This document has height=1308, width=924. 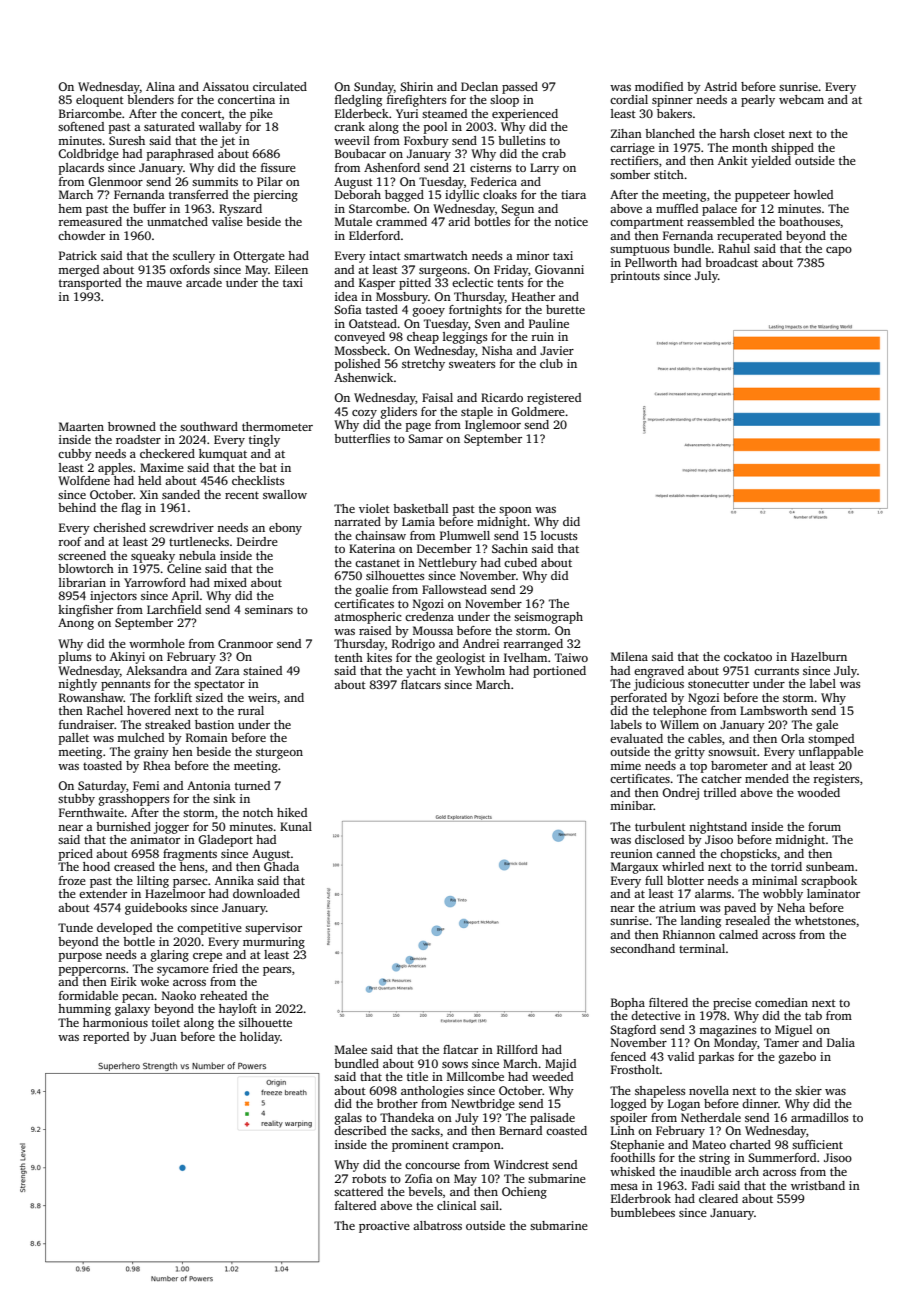 I want to click on tents, so click(x=510, y=283).
